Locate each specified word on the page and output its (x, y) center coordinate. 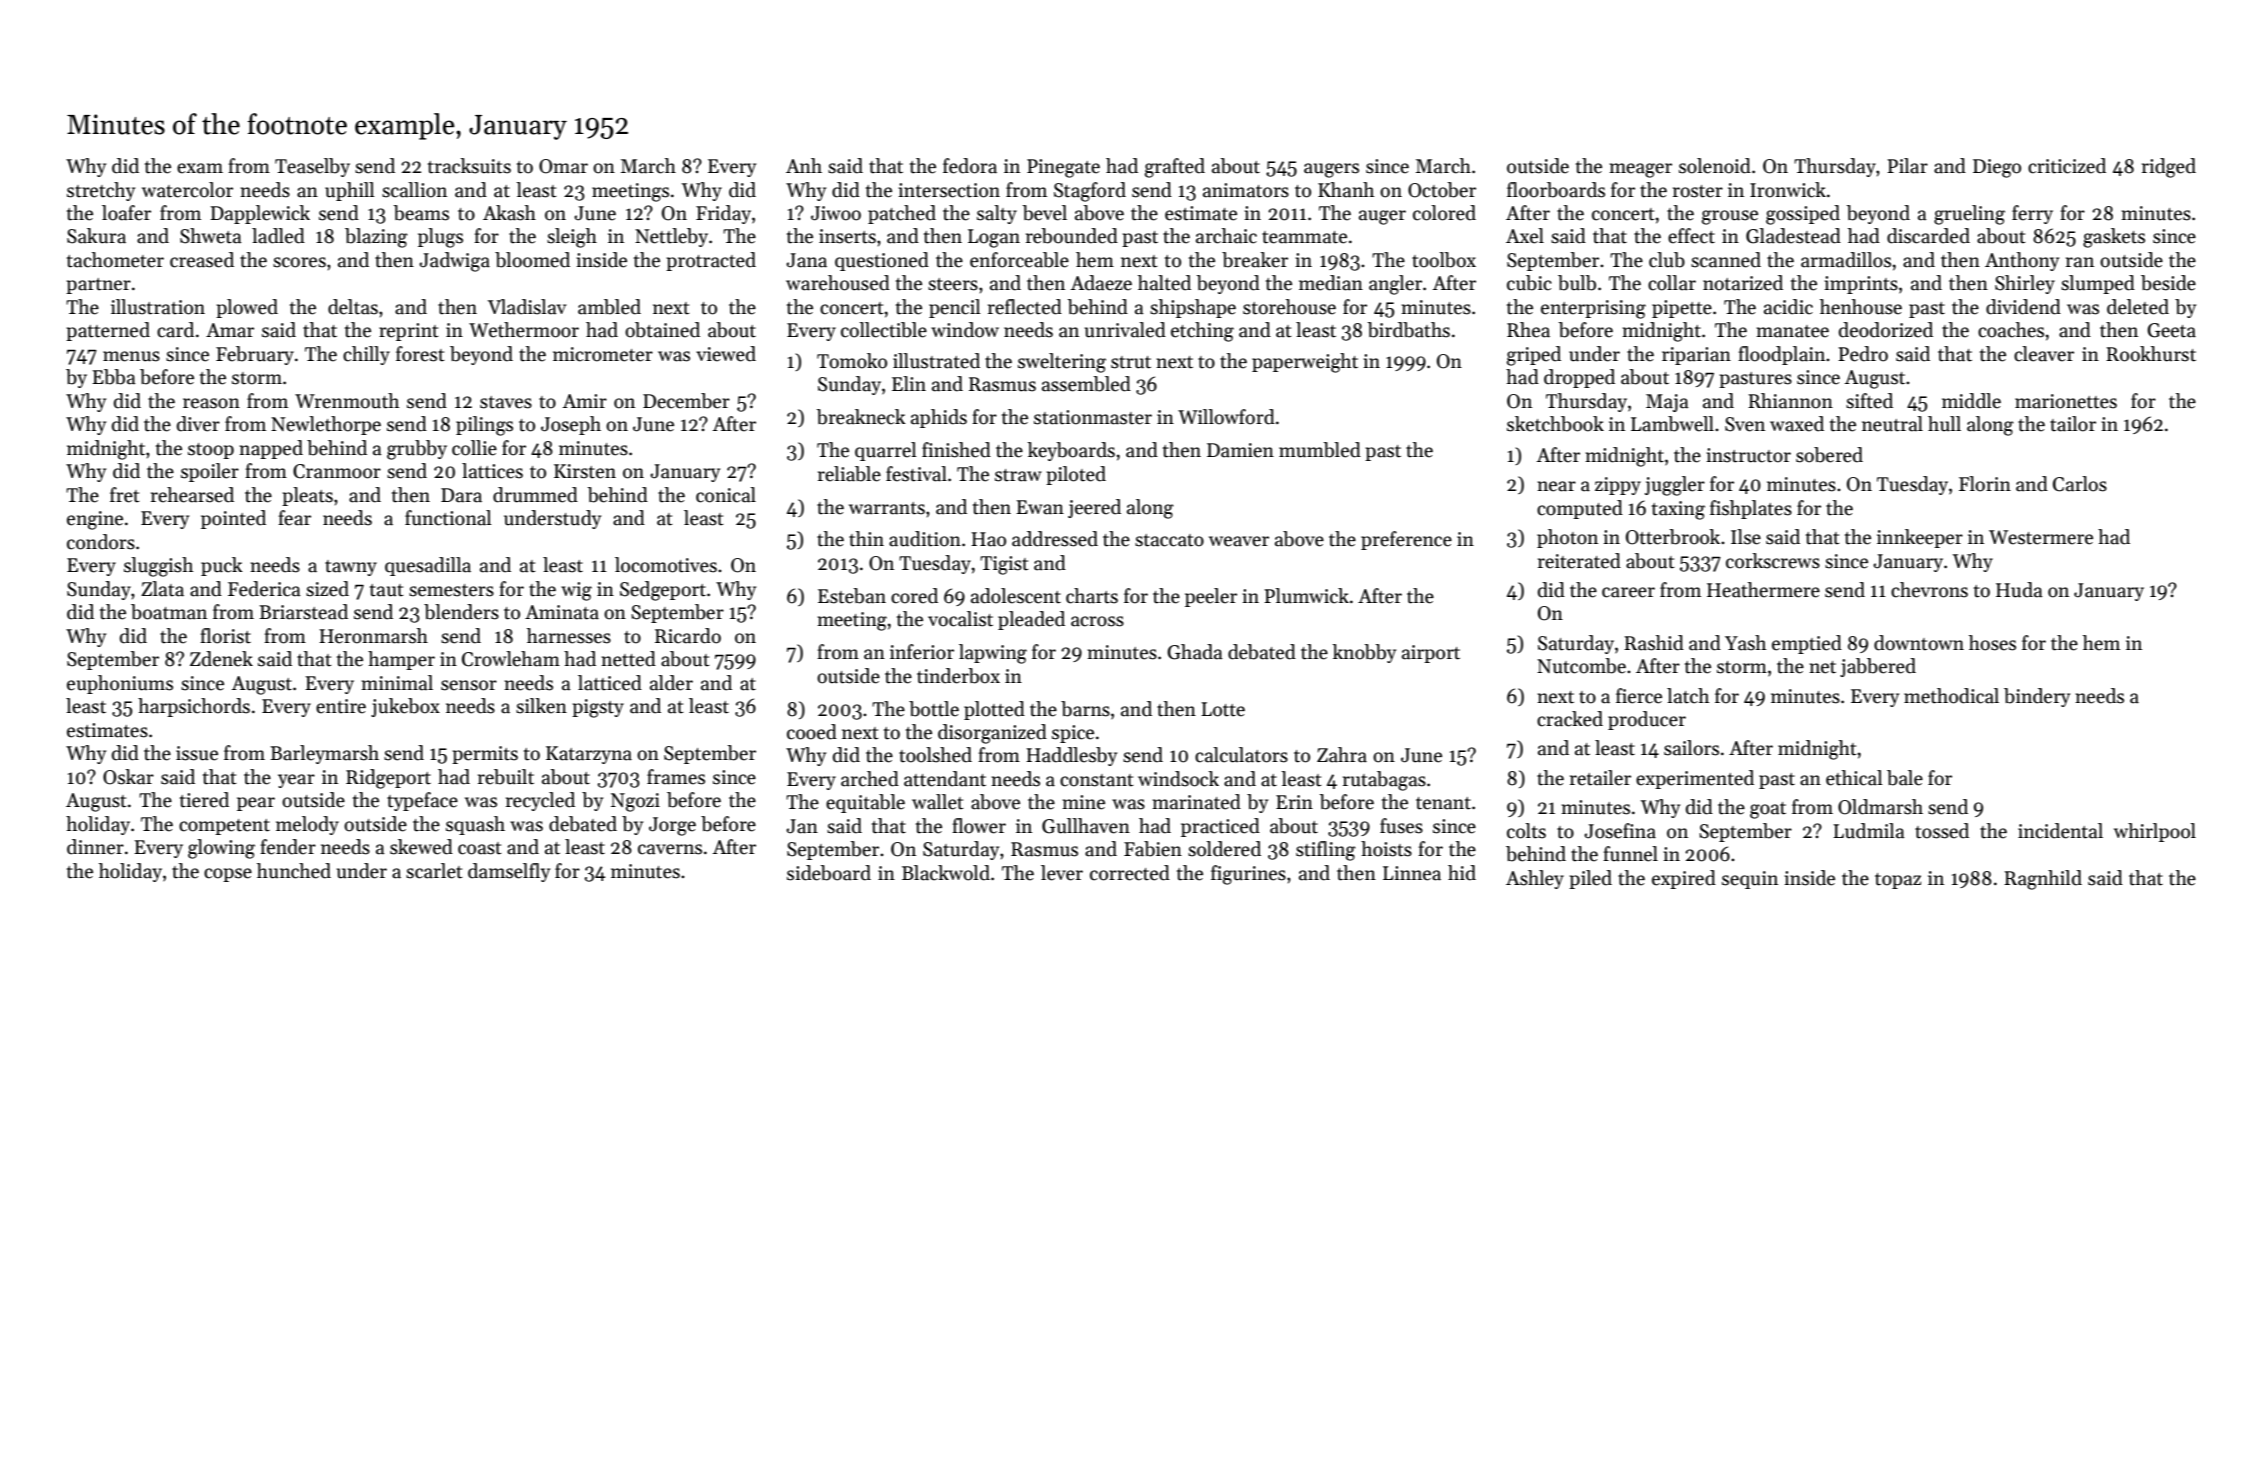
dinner (95, 847)
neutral (1892, 424)
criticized (2067, 166)
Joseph (571, 425)
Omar (563, 166)
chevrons (1929, 590)
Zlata (162, 589)
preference (1406, 540)
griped (1534, 356)
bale (1905, 778)
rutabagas (1384, 781)
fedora (970, 166)
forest (420, 354)
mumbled (1320, 450)
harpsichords (194, 707)
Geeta (2171, 330)
